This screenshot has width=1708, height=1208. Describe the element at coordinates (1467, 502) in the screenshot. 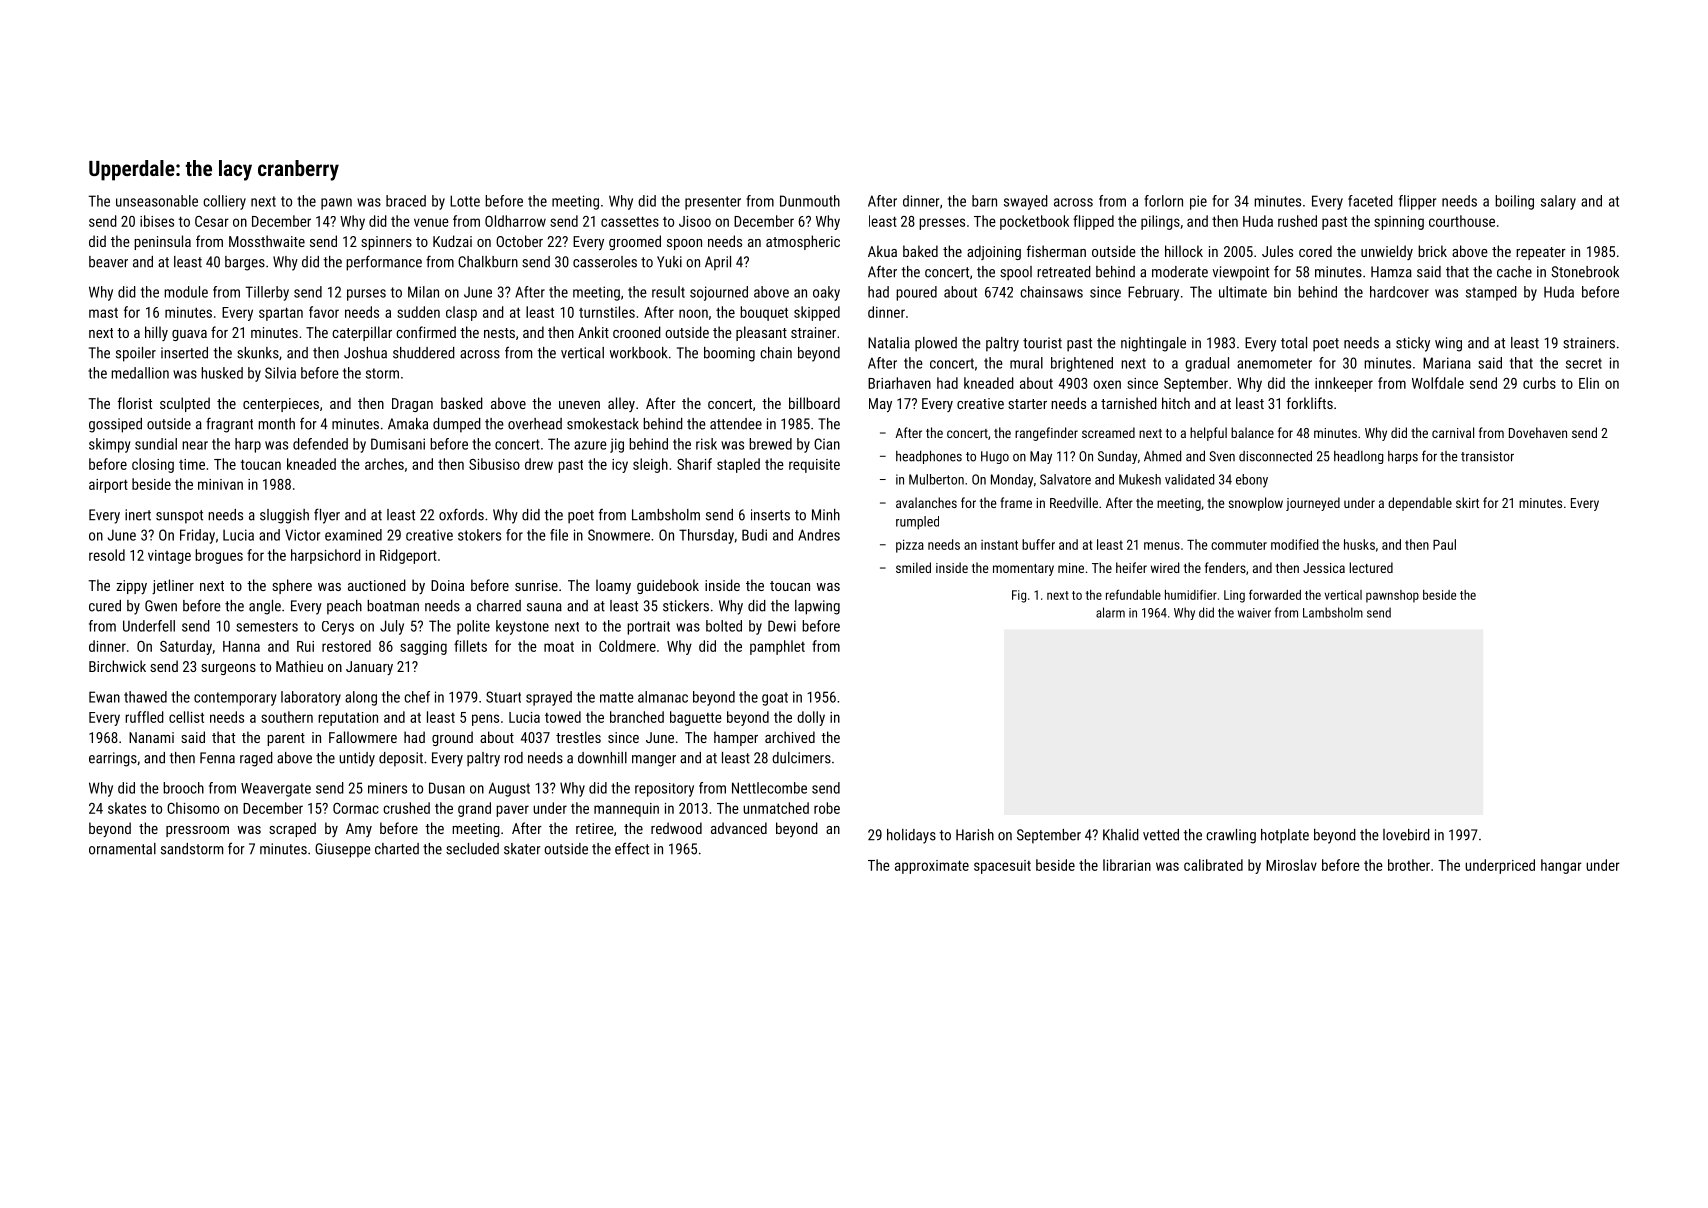

I see `skirt` at that location.
